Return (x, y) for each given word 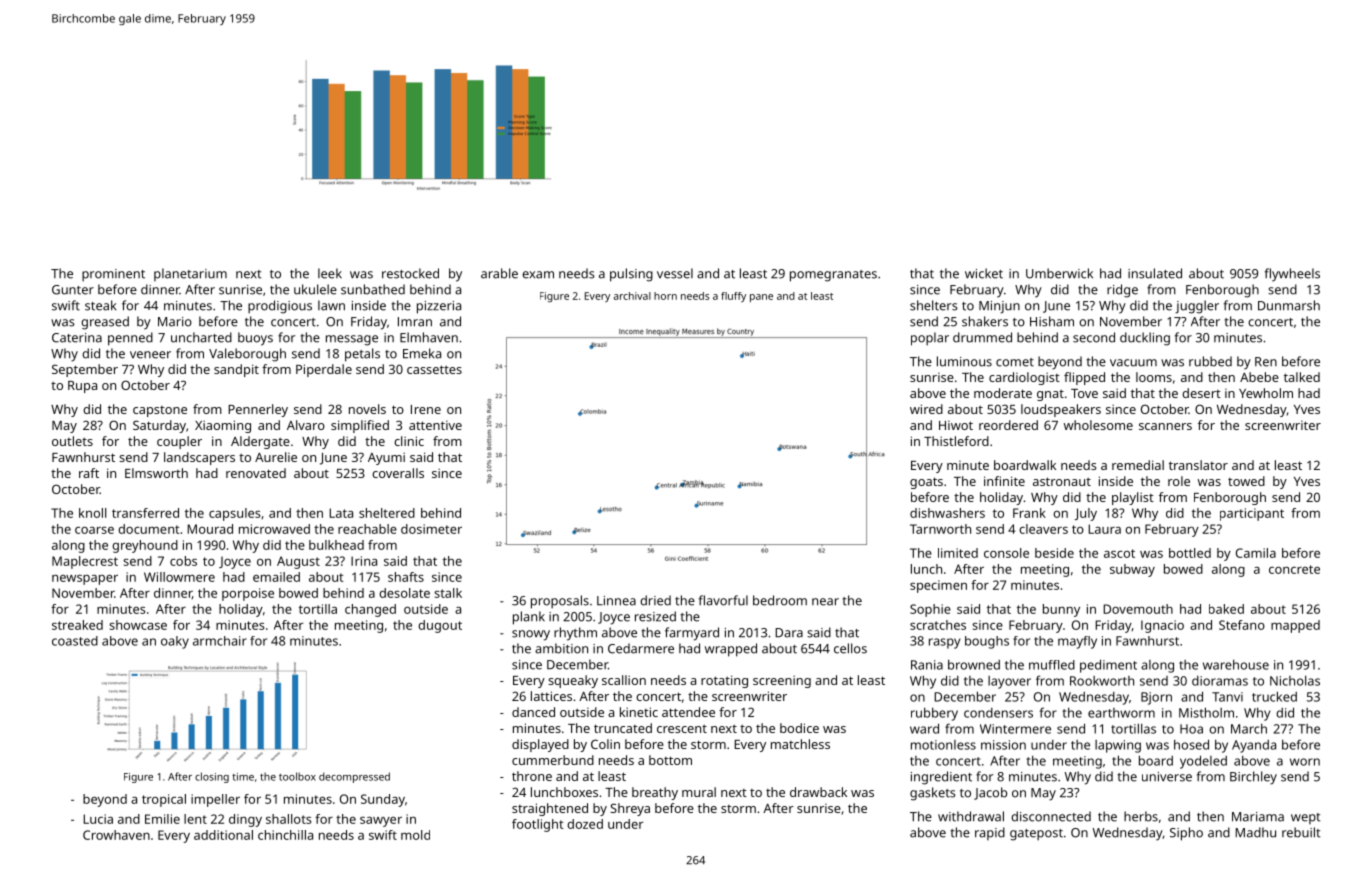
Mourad (210, 529)
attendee (688, 712)
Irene (426, 409)
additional (223, 835)
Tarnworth (940, 529)
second (1094, 337)
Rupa (82, 387)
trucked (1274, 696)
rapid (990, 833)
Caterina (77, 338)
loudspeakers (1061, 410)
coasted (75, 641)
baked (1226, 609)
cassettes (434, 369)
